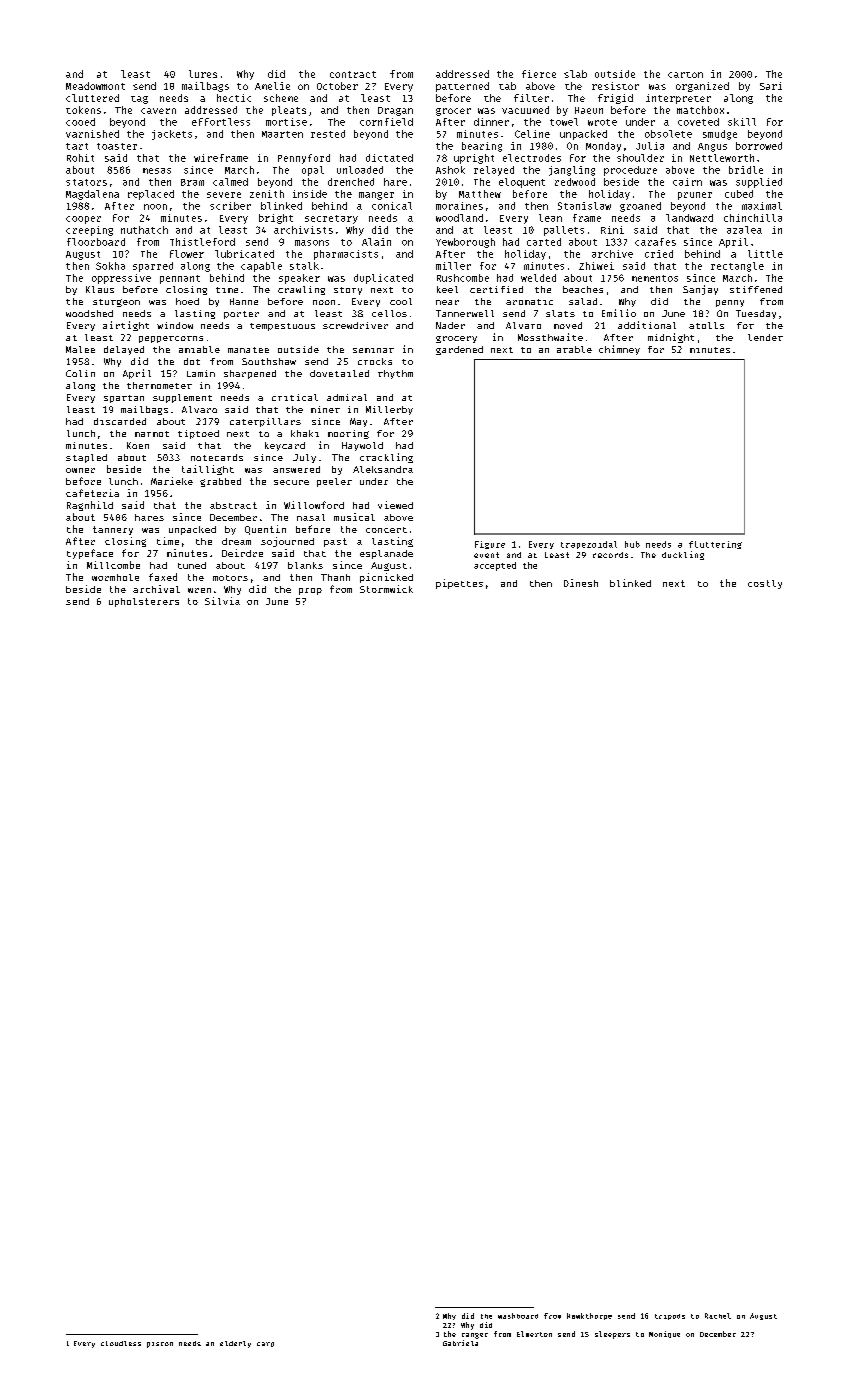  I want to click on lures, so click(203, 74).
